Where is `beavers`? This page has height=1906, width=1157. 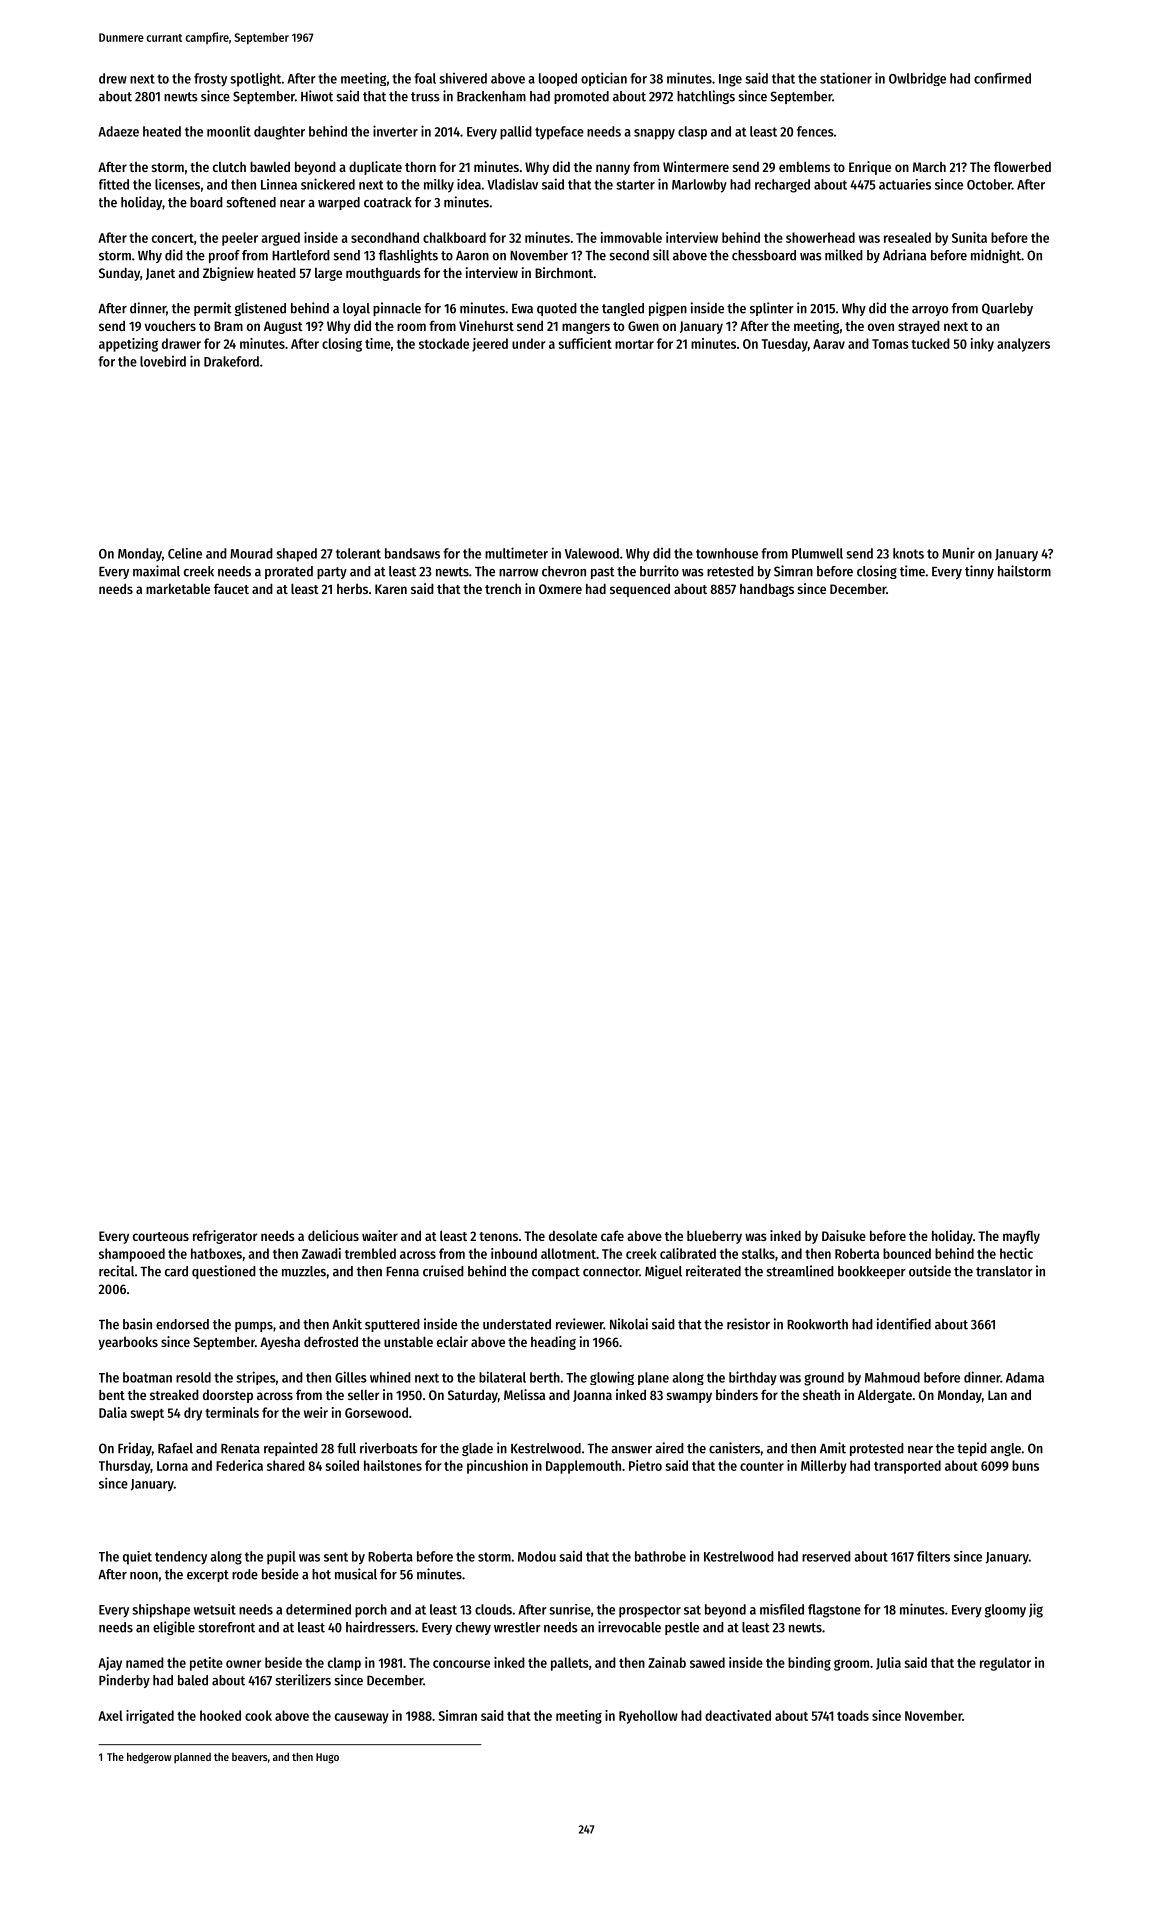 beavers is located at coordinates (249, 1757).
